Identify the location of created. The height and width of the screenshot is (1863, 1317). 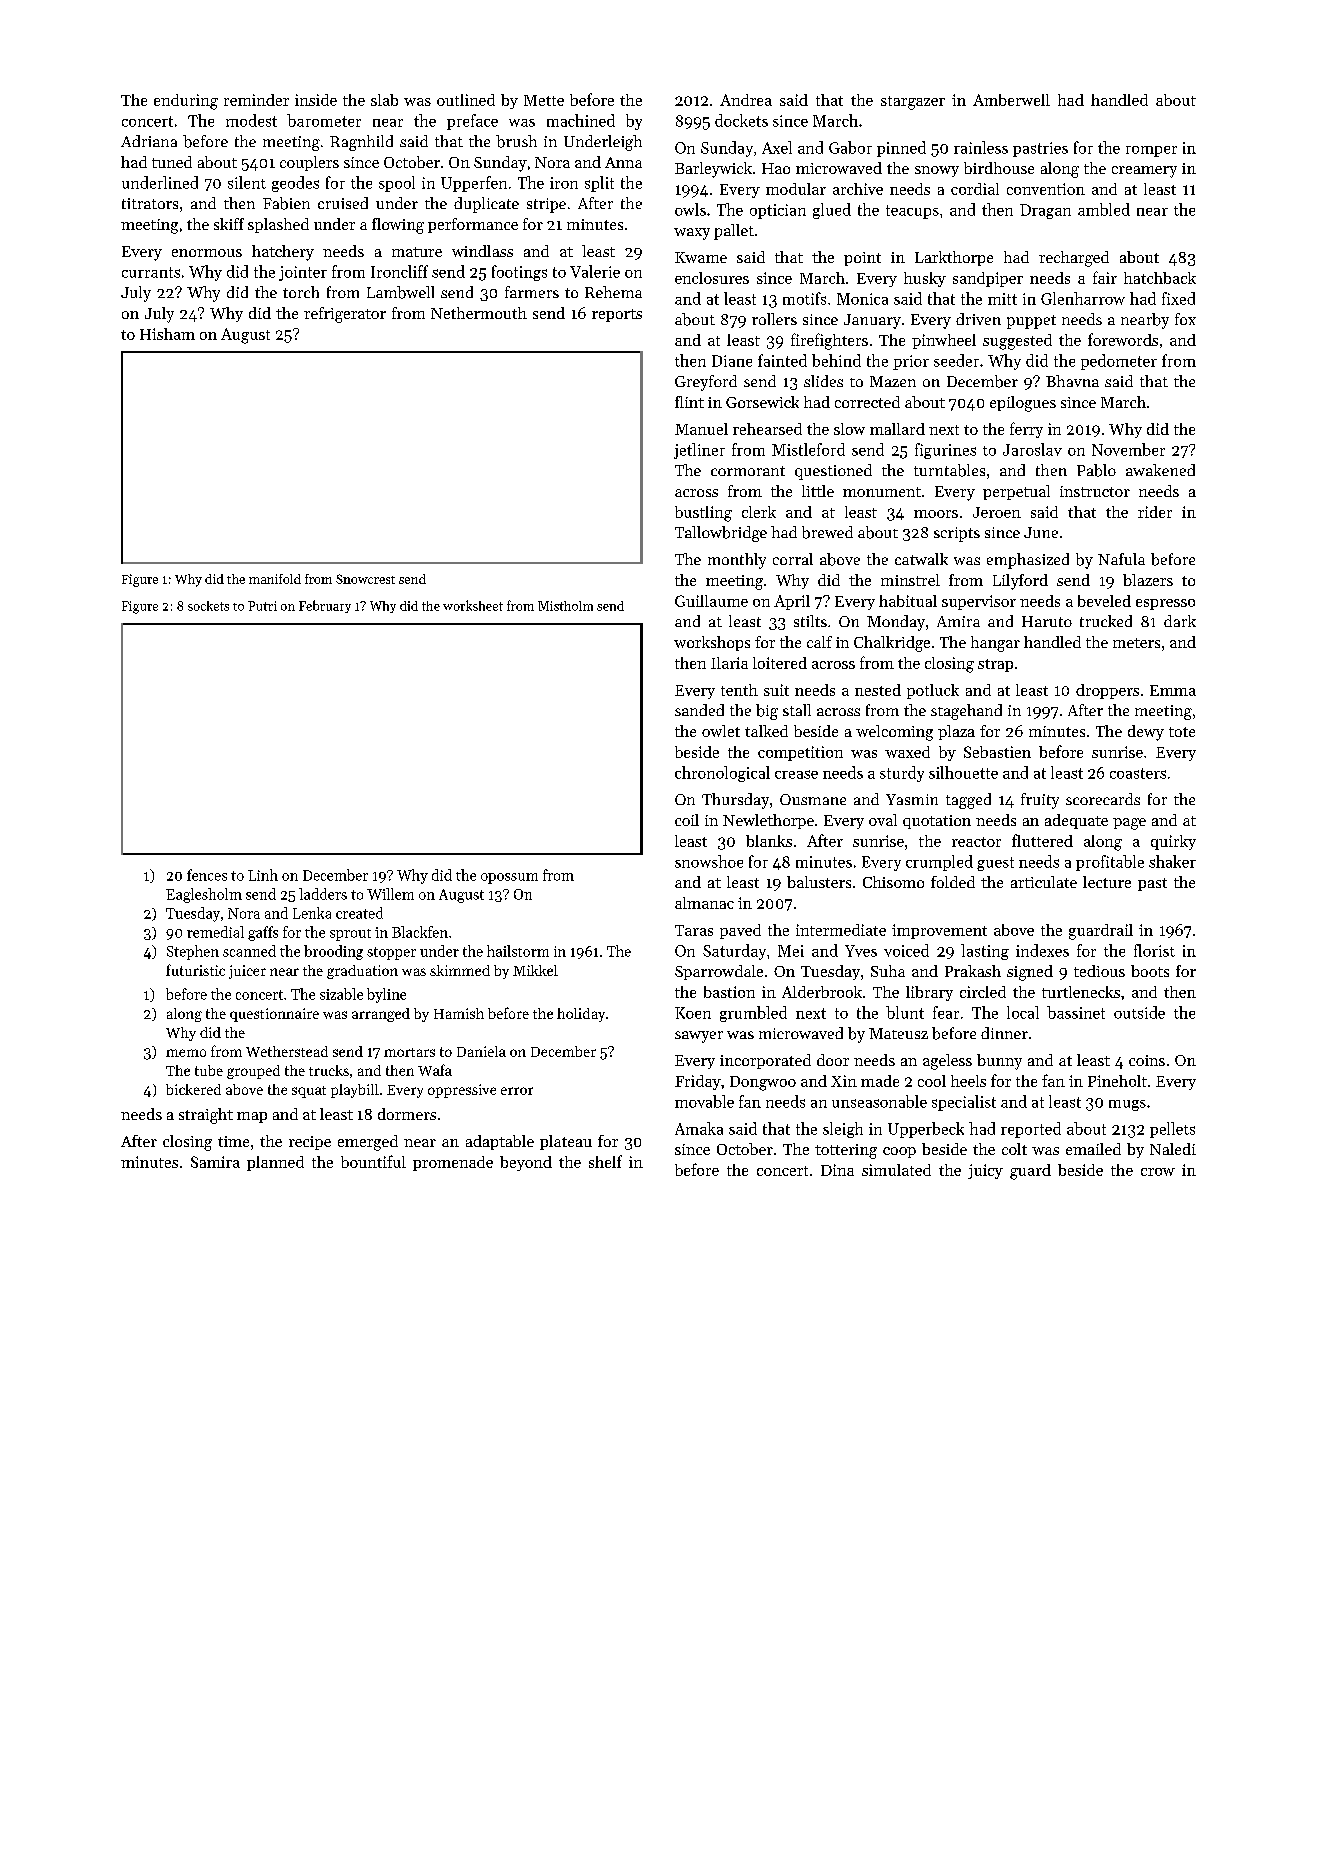
(359, 913).
